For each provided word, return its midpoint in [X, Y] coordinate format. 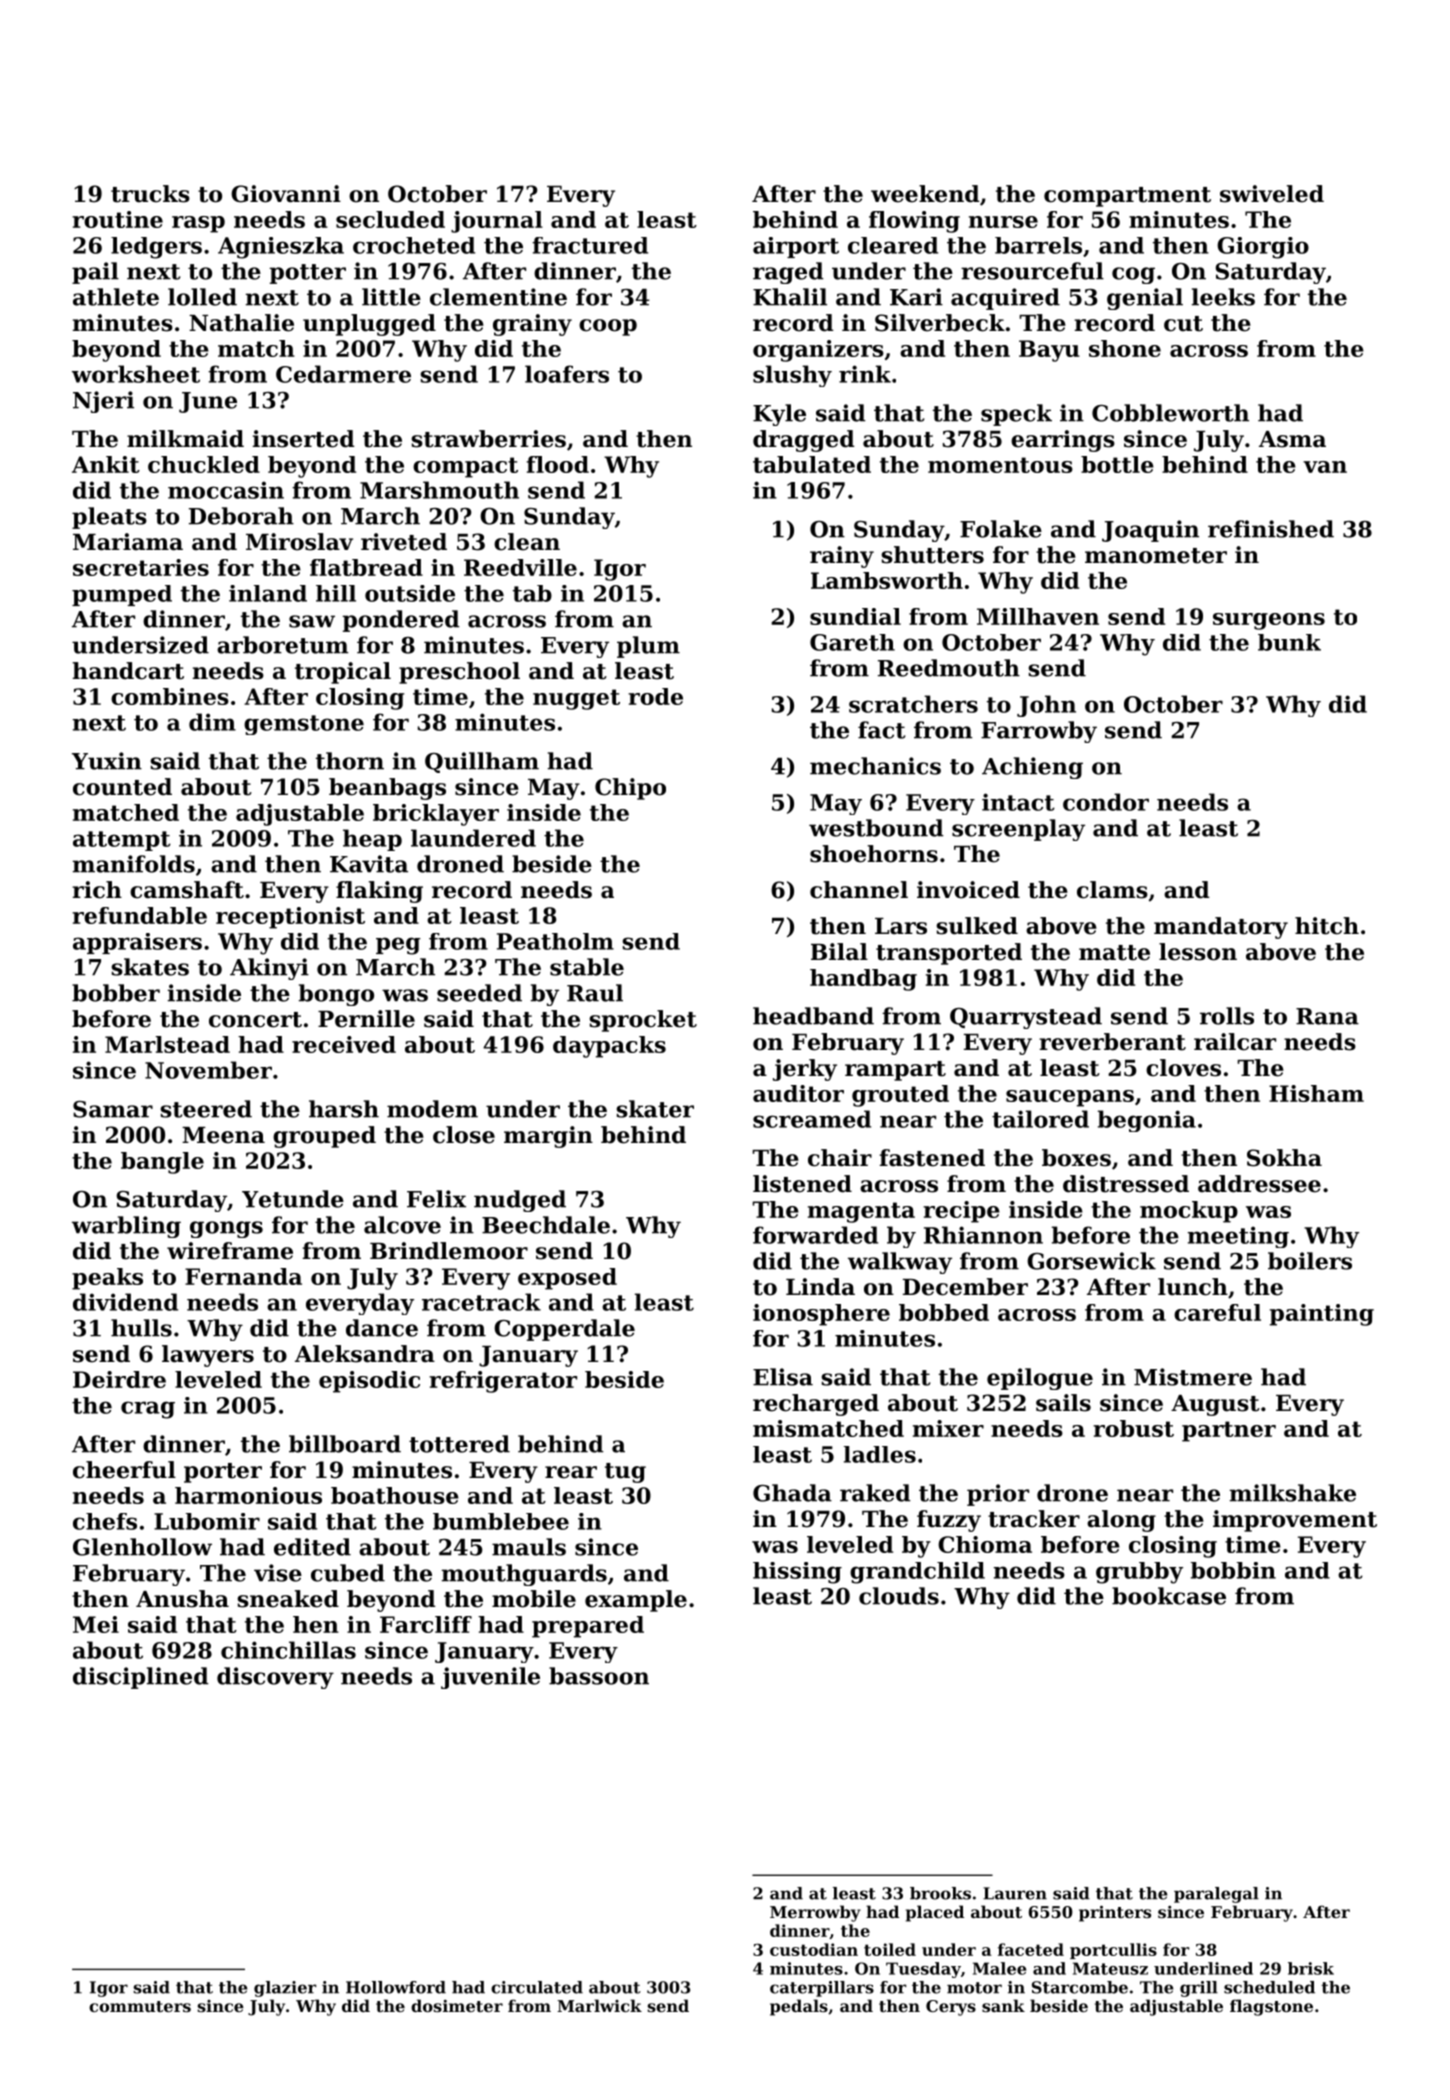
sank [1003, 2005]
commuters [140, 2006]
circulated [537, 1987]
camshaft [187, 890]
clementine [498, 297]
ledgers [156, 248]
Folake [1001, 529]
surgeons [1269, 621]
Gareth [852, 642]
